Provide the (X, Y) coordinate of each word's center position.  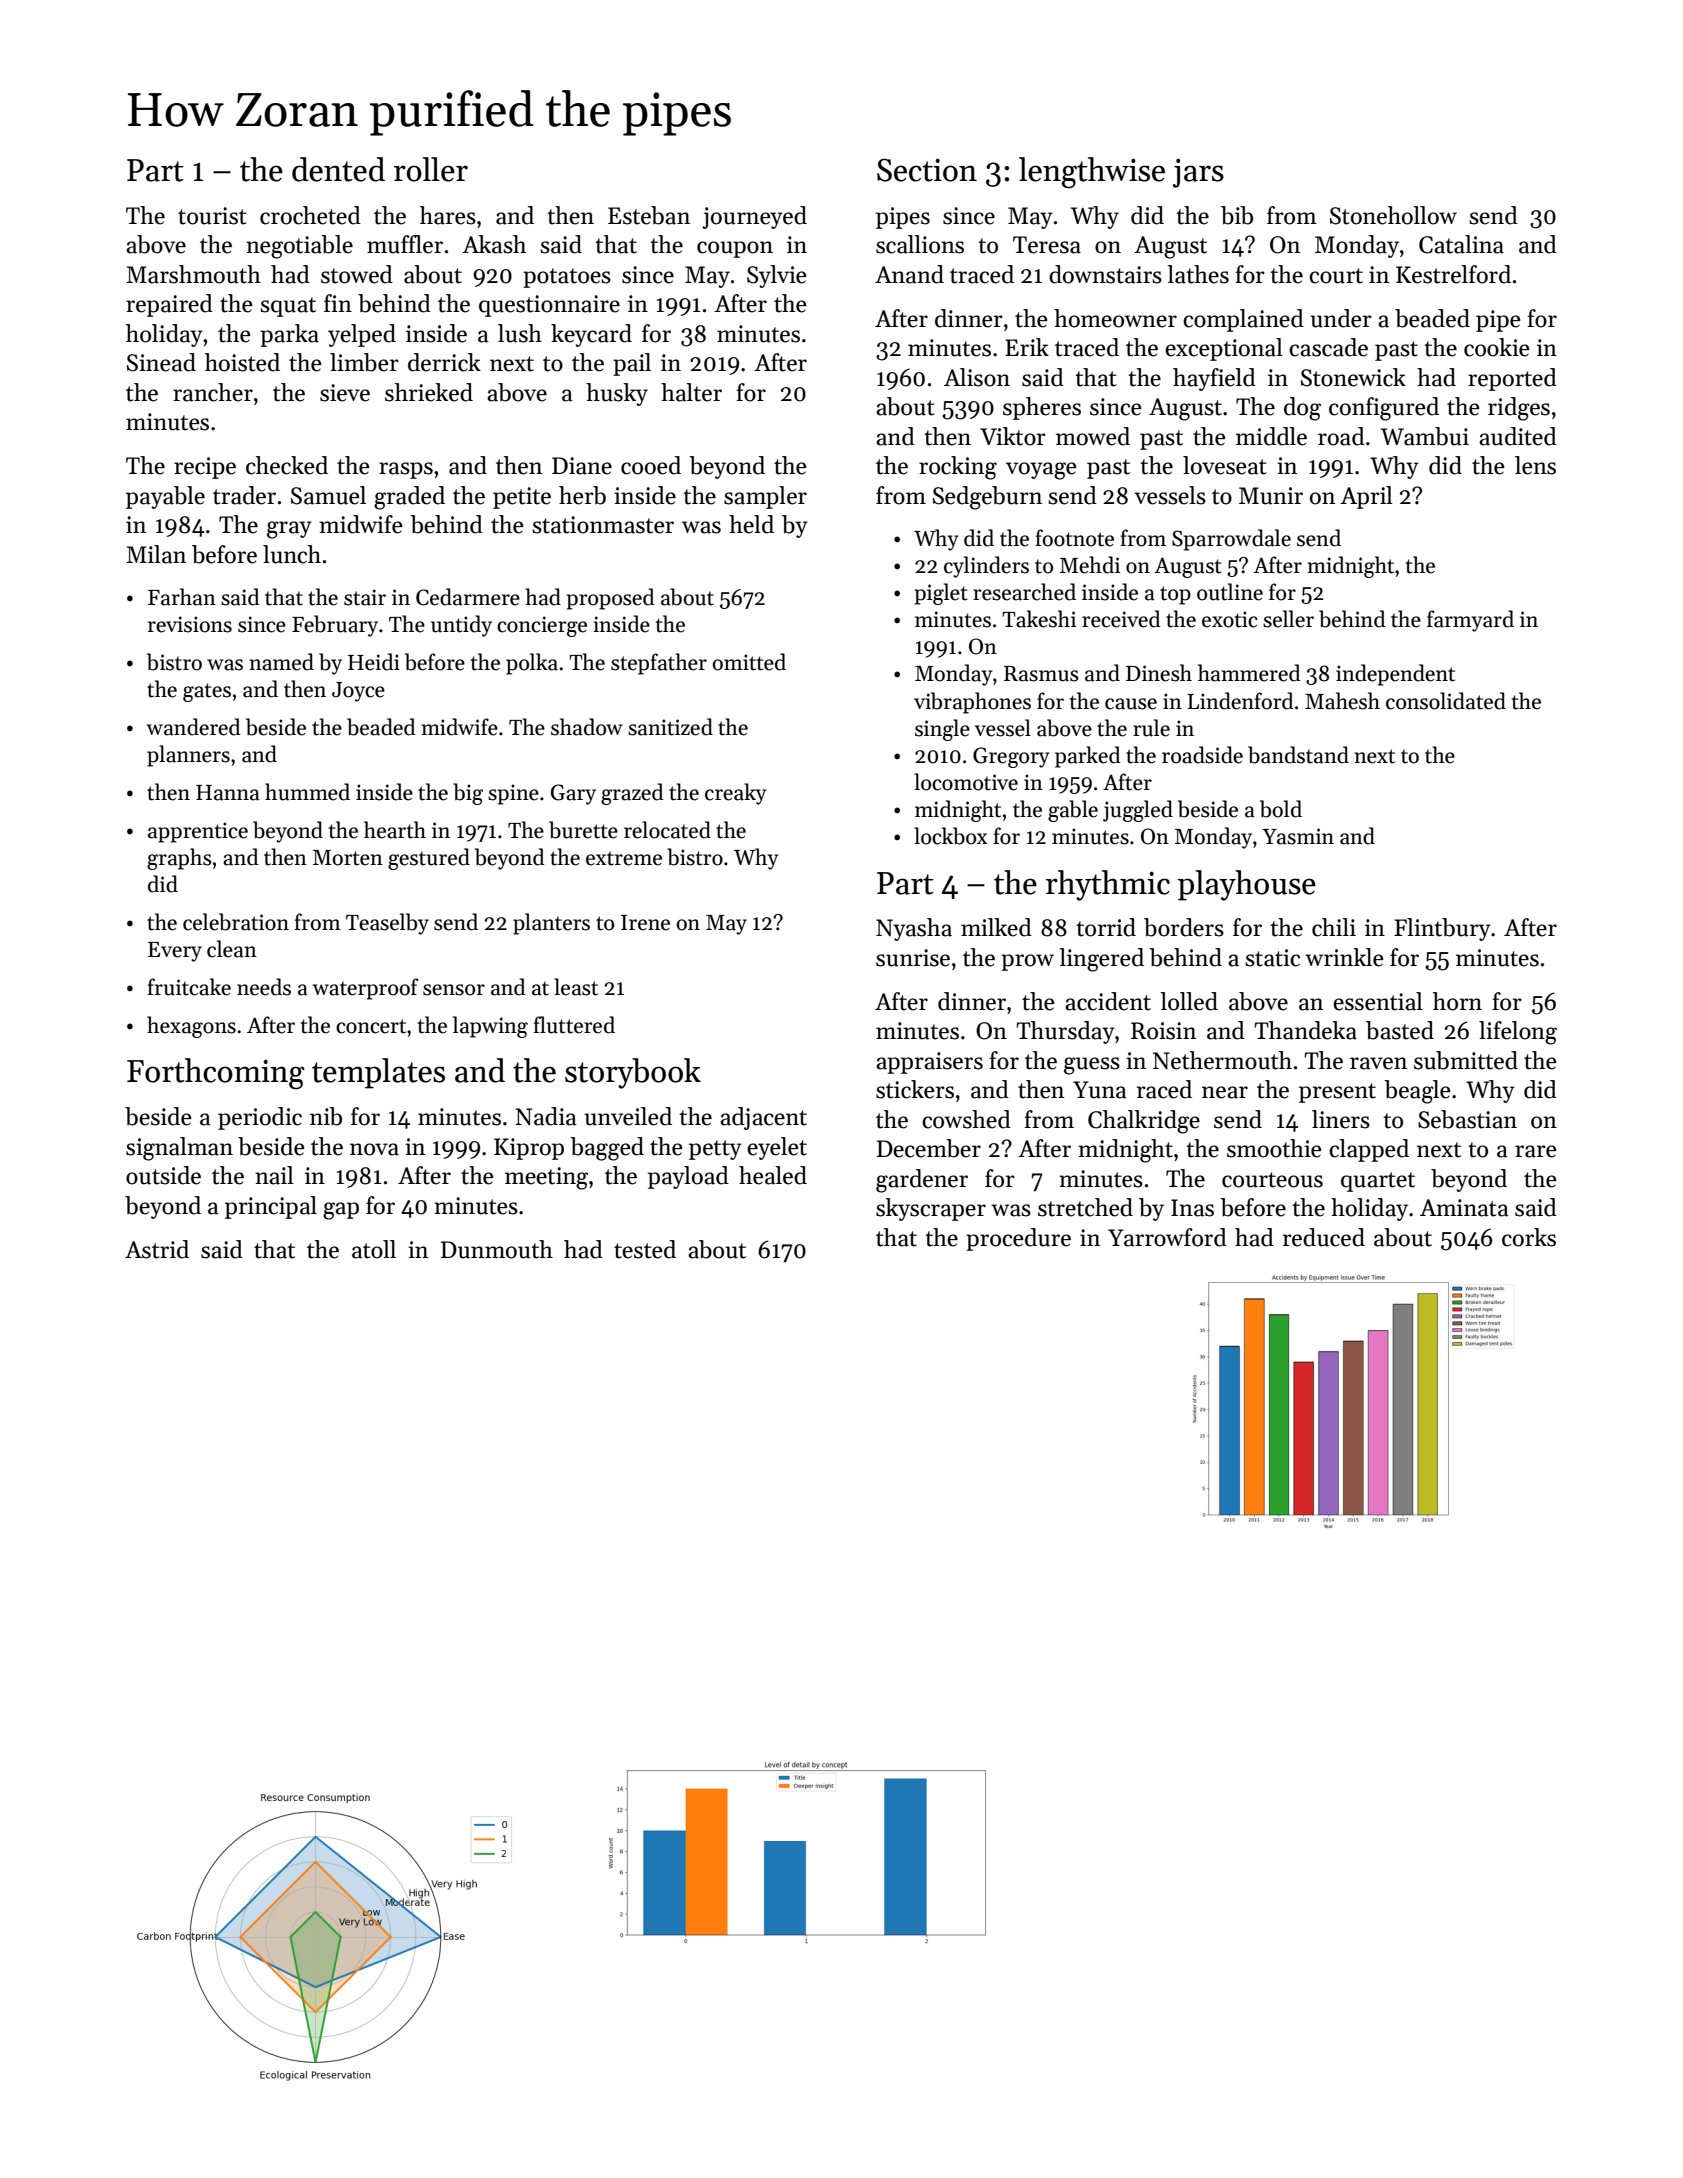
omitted (749, 662)
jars (1198, 173)
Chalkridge (1144, 1122)
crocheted (310, 215)
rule (1151, 728)
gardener (922, 1181)
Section (927, 170)
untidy (461, 626)
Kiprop (529, 1149)
